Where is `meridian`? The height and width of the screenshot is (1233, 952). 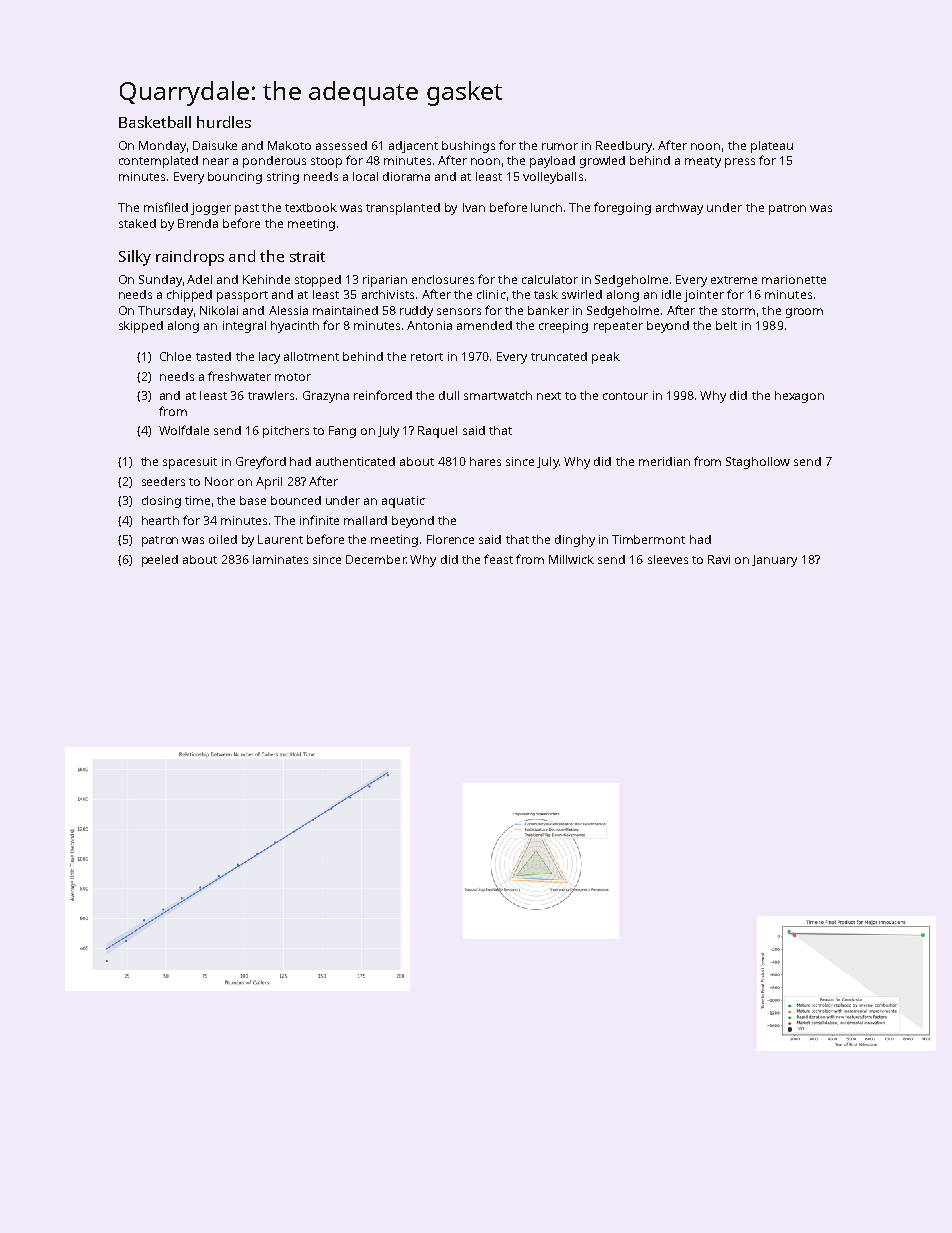
meridian is located at coordinates (664, 461).
